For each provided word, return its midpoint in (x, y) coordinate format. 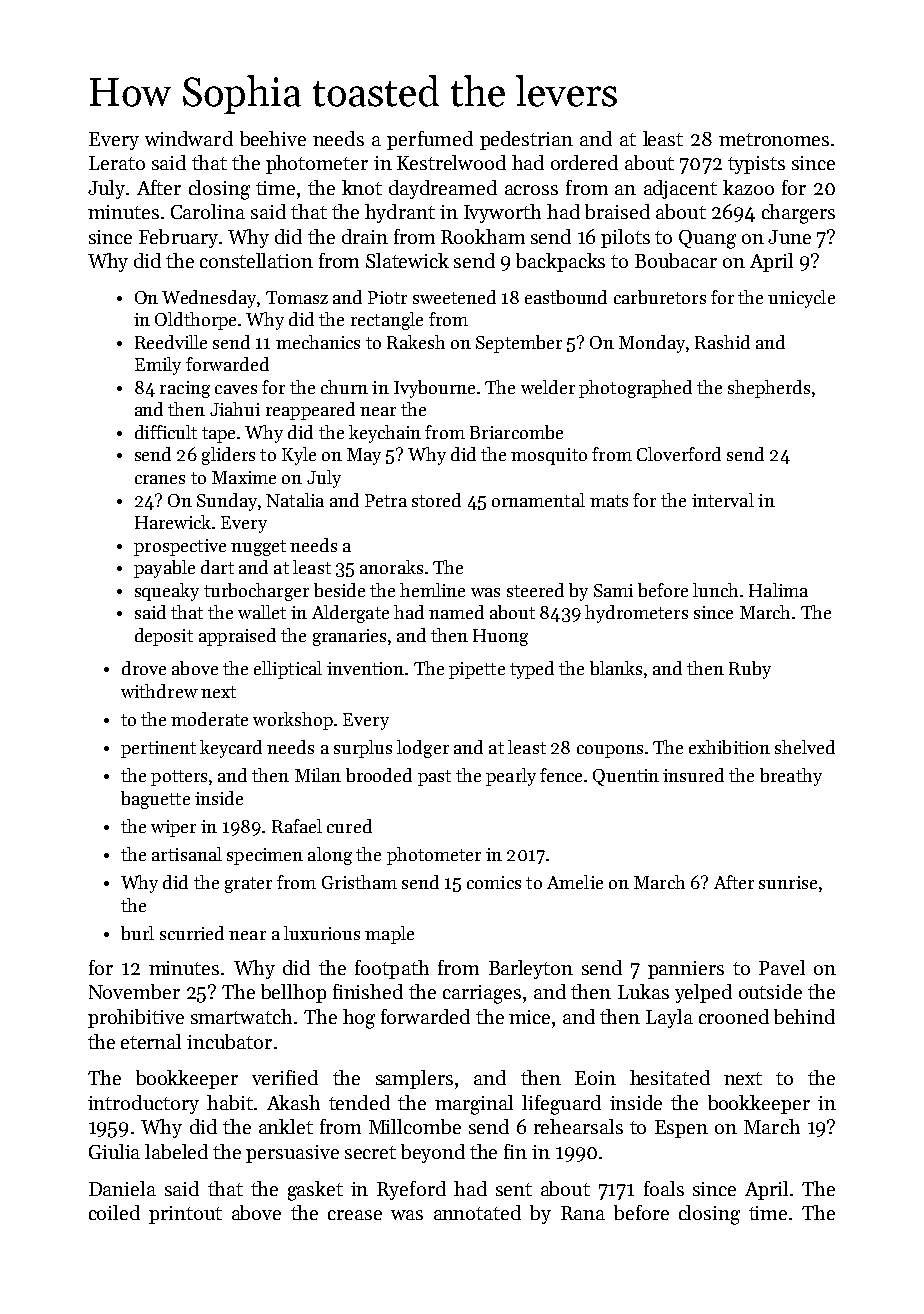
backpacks (560, 262)
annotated (477, 1212)
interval (723, 500)
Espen (681, 1129)
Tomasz (297, 297)
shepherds (769, 389)
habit (230, 1102)
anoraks (391, 567)
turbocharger (256, 592)
